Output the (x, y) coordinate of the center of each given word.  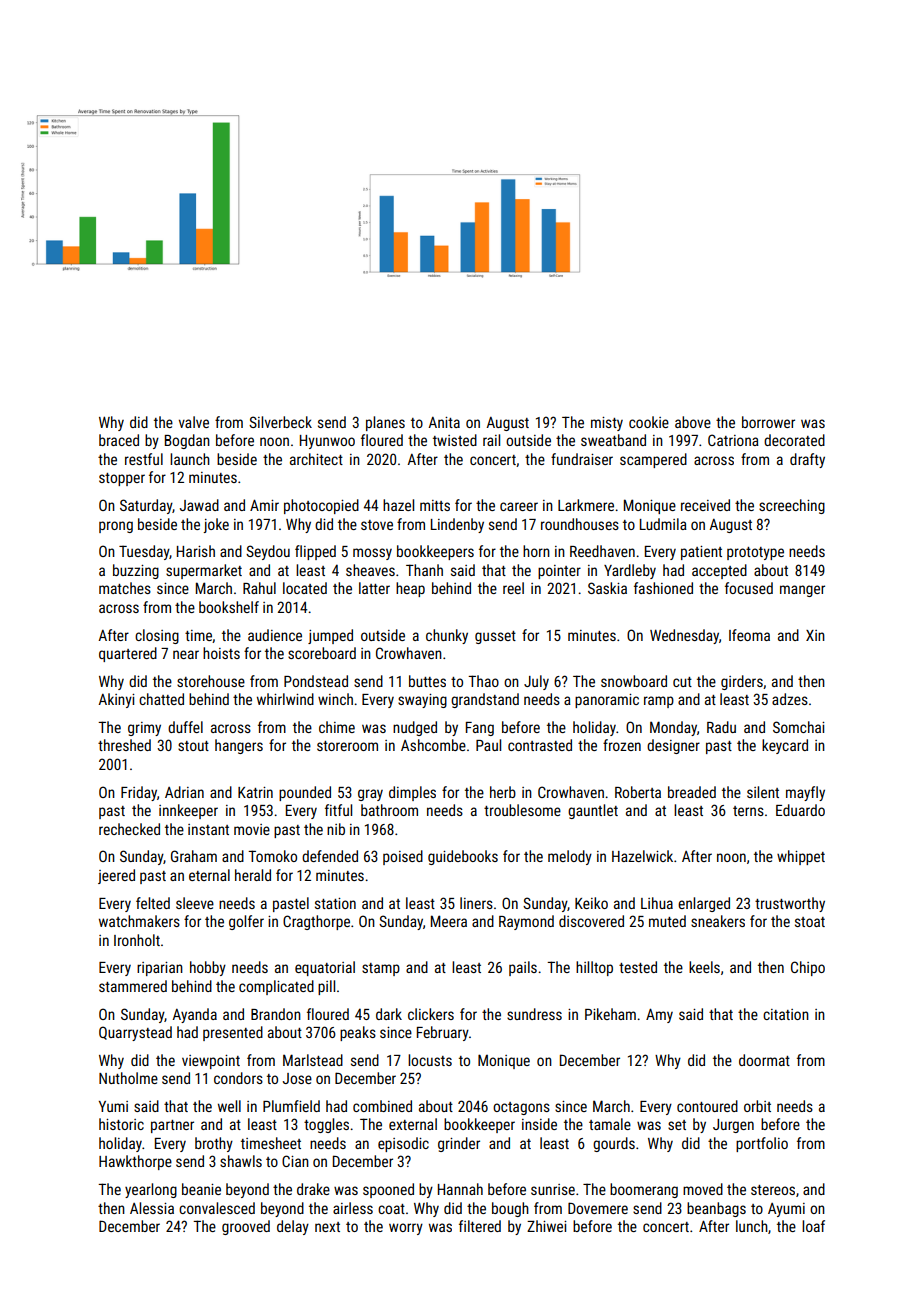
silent (763, 792)
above (693, 422)
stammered (133, 986)
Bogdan (187, 441)
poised (403, 857)
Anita (444, 422)
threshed (124, 745)
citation (786, 1014)
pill (326, 987)
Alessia (152, 1208)
